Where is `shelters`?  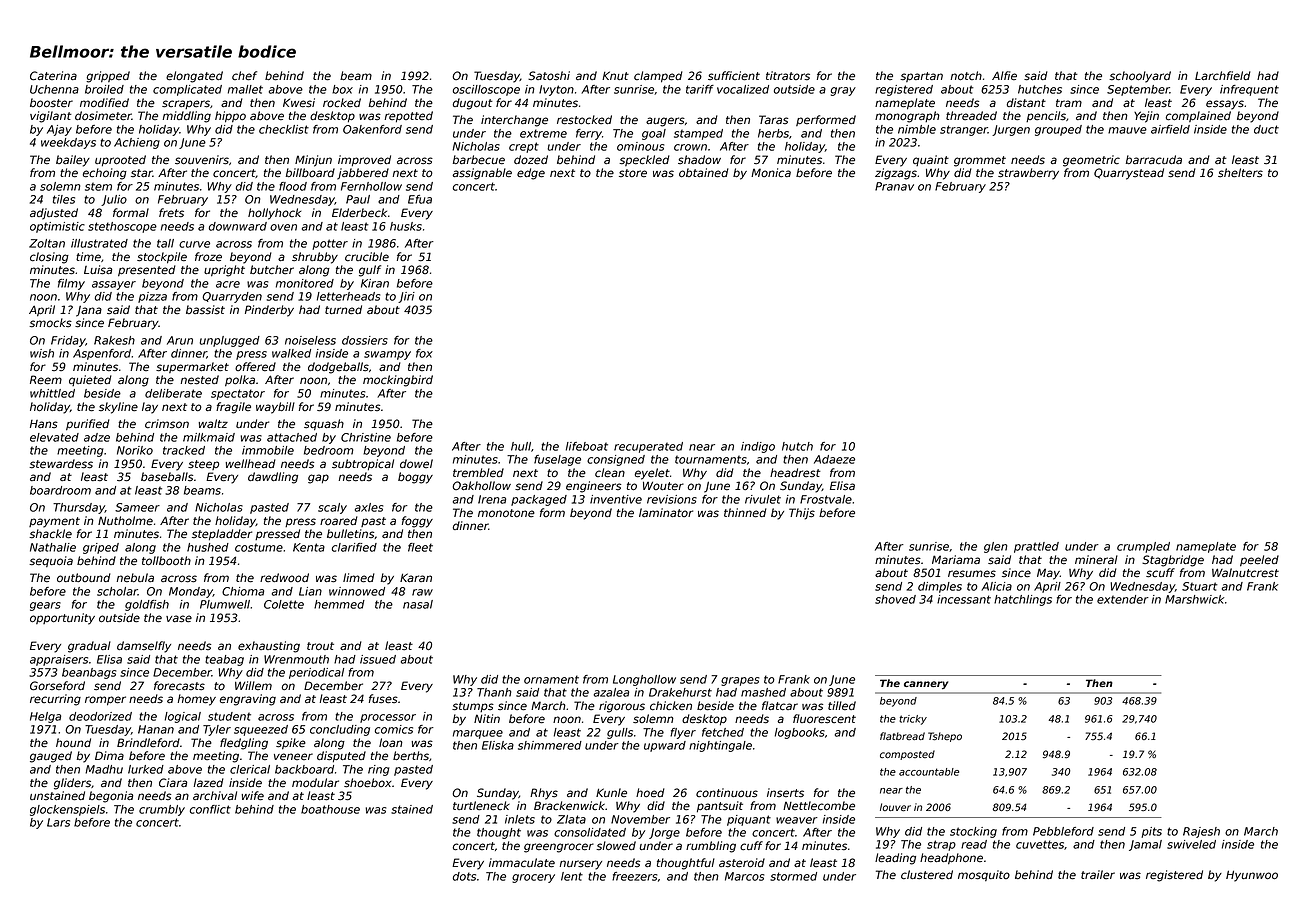 shelters is located at coordinates (1240, 173).
